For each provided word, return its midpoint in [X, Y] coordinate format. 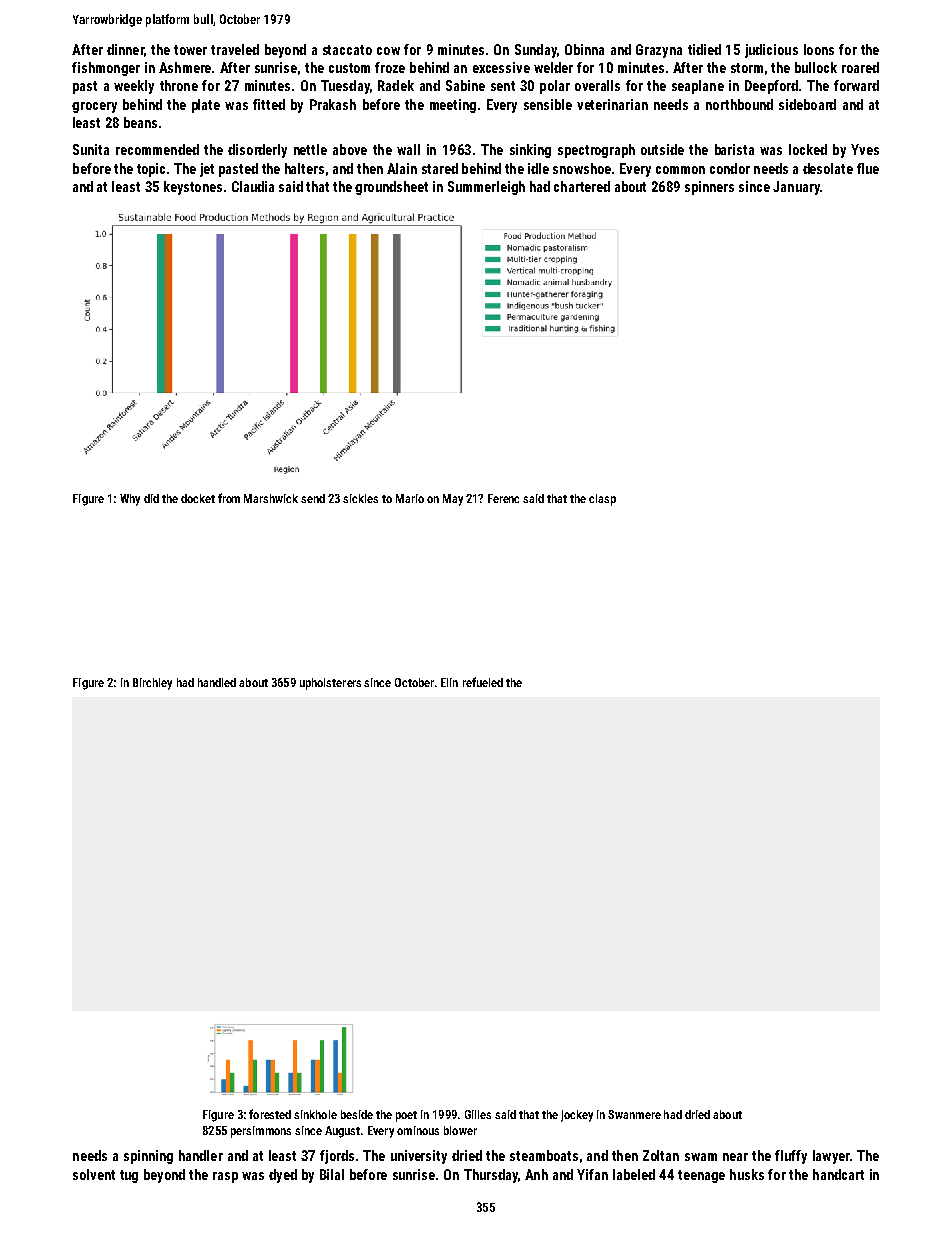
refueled [483, 682]
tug [129, 1176]
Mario [410, 498]
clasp [602, 500]
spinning [148, 1157]
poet [406, 1116]
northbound [739, 104]
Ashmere [185, 67]
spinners [709, 188]
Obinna [584, 49]
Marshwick [271, 498]
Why [130, 500]
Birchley [152, 684]
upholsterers [330, 684]
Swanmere [634, 1114]
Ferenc [503, 498]
